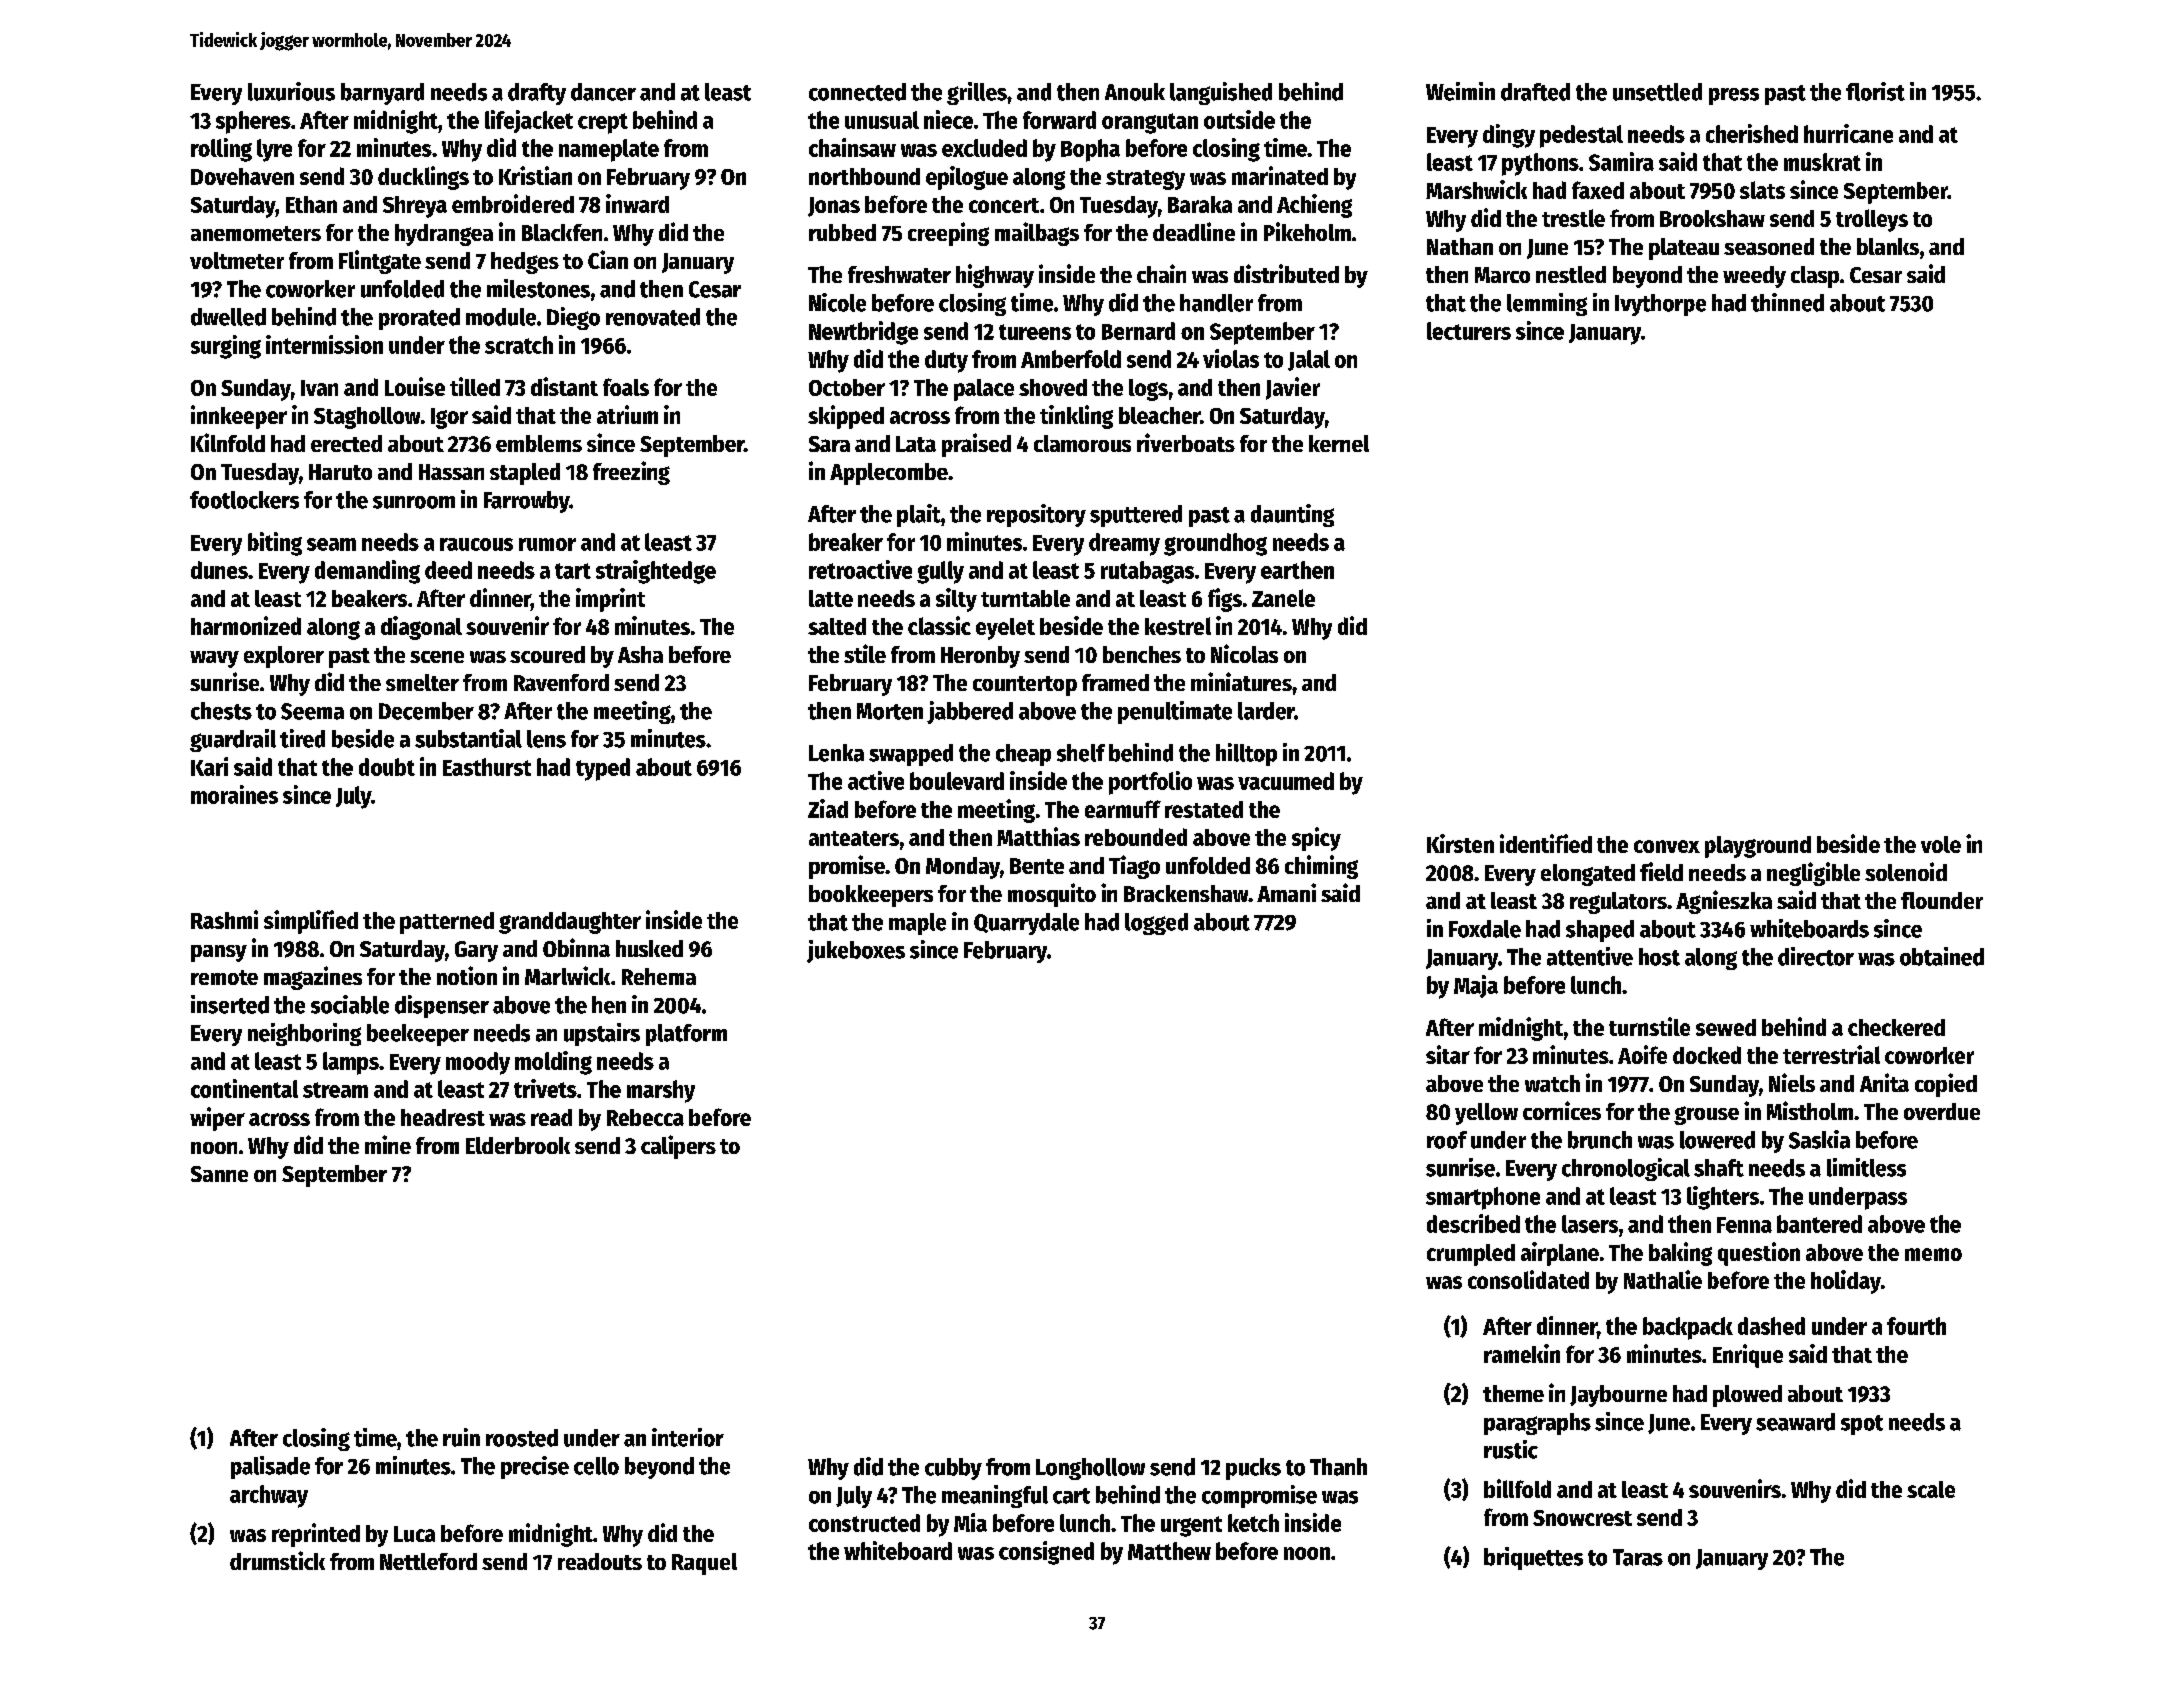 The height and width of the image is (1683, 2178). Describe the element at coordinates (1090, 1469) in the image. I see `Longhollow` at that location.
